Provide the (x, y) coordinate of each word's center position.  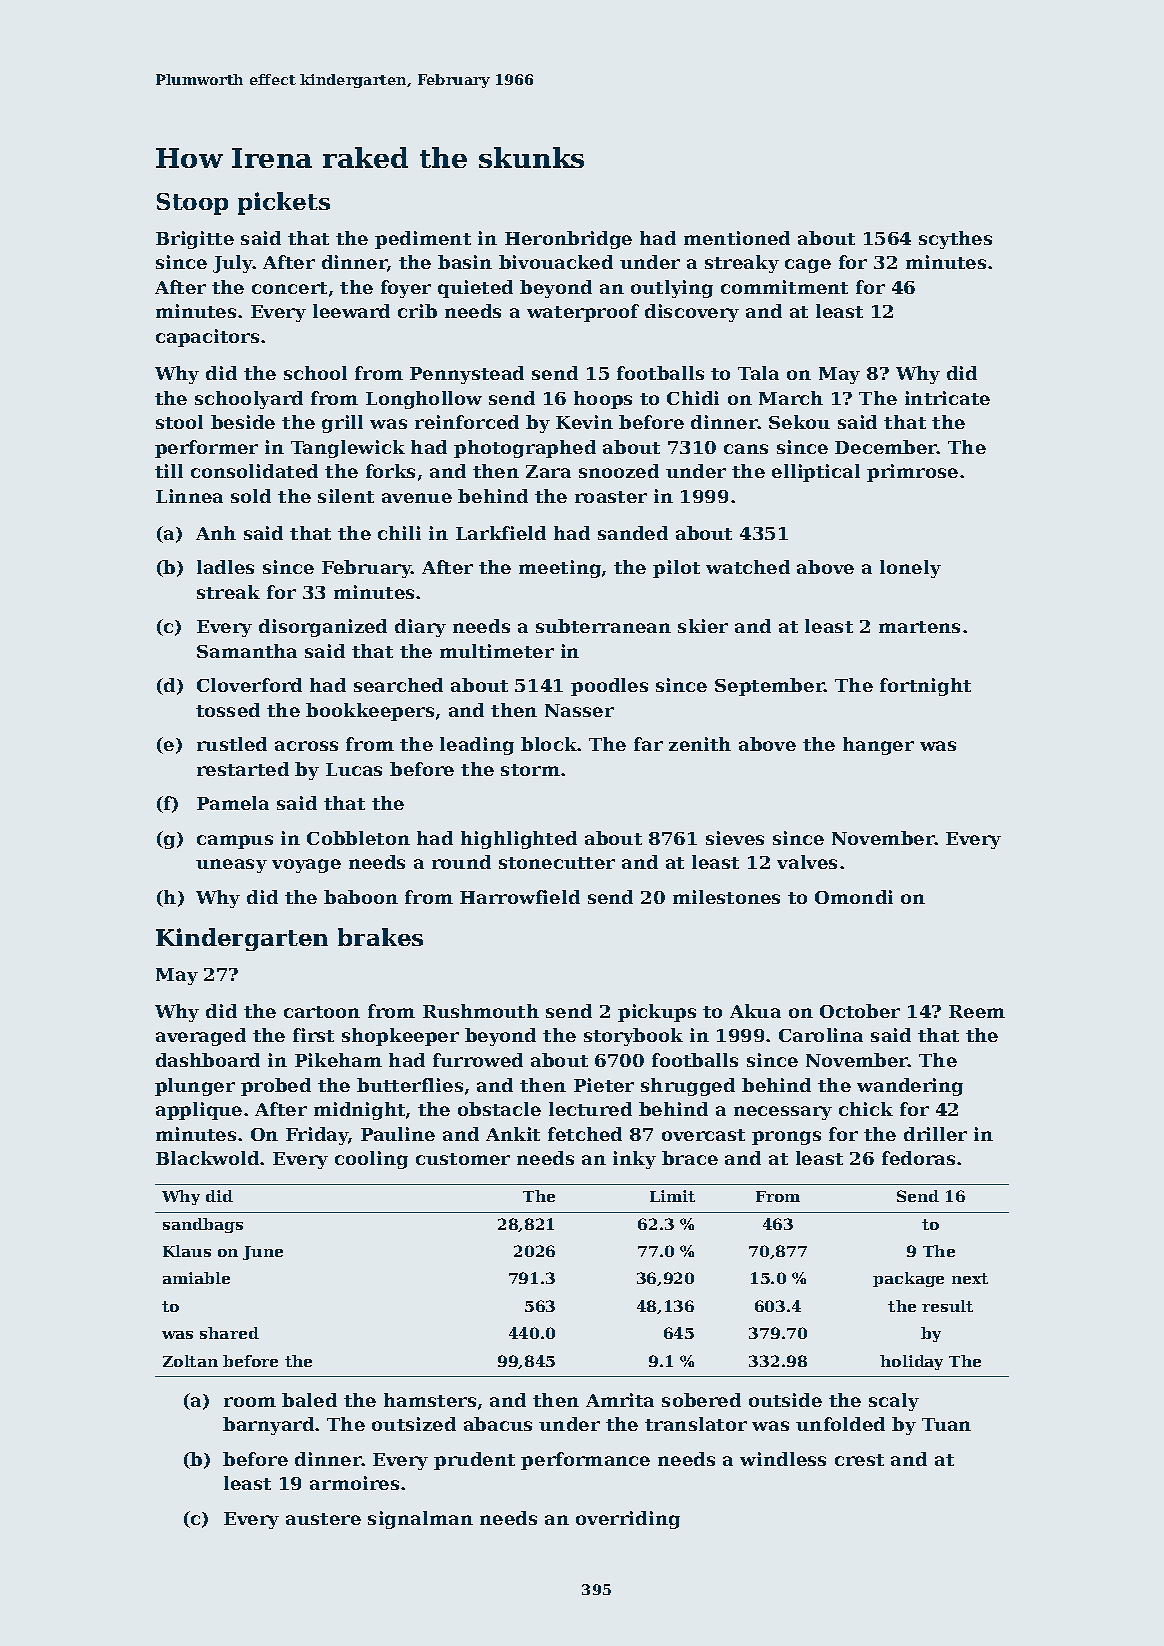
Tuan (946, 1424)
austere (323, 1519)
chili (399, 533)
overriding (628, 1520)
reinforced (467, 422)
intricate (947, 398)
